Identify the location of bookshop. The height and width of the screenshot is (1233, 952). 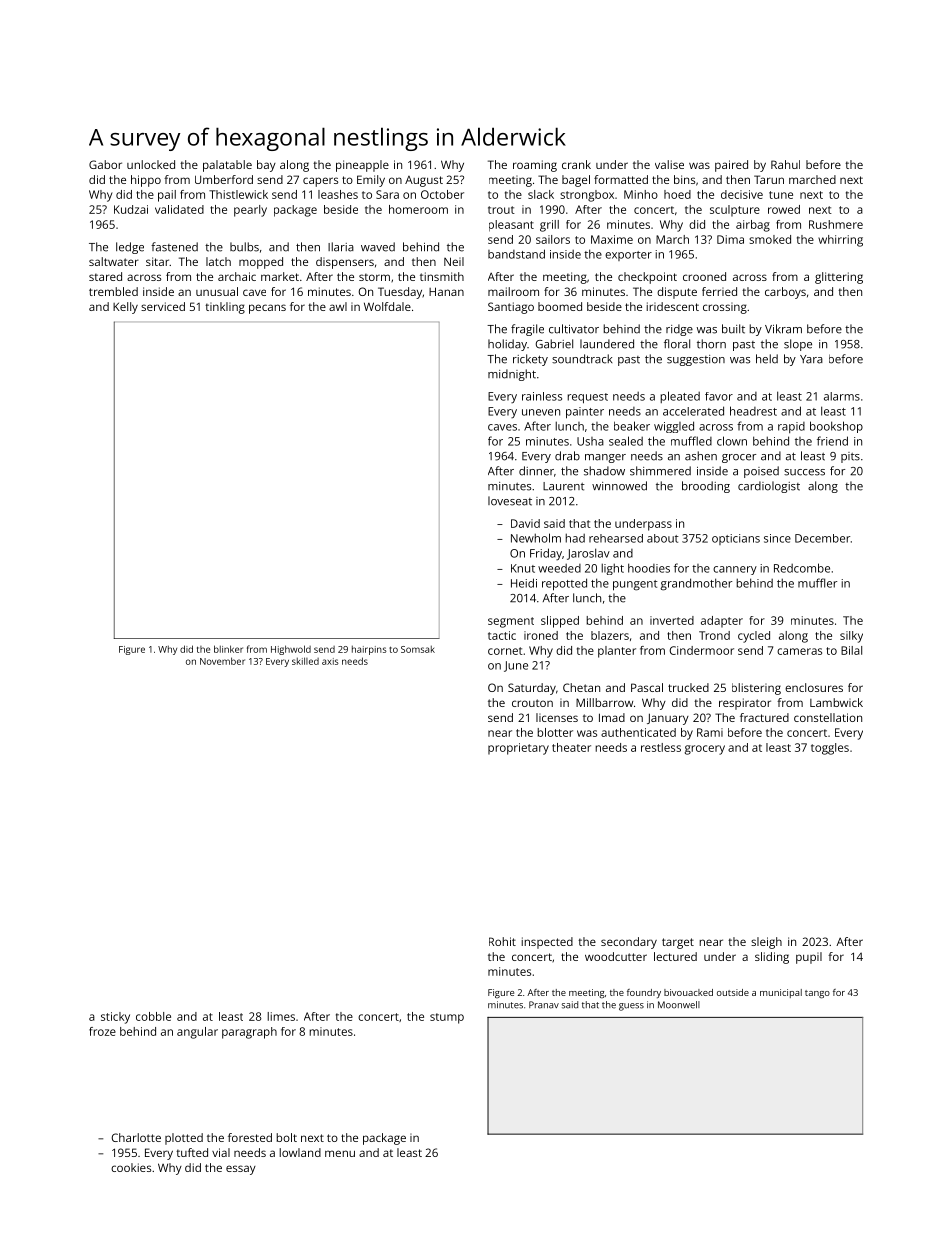
(836, 427).
